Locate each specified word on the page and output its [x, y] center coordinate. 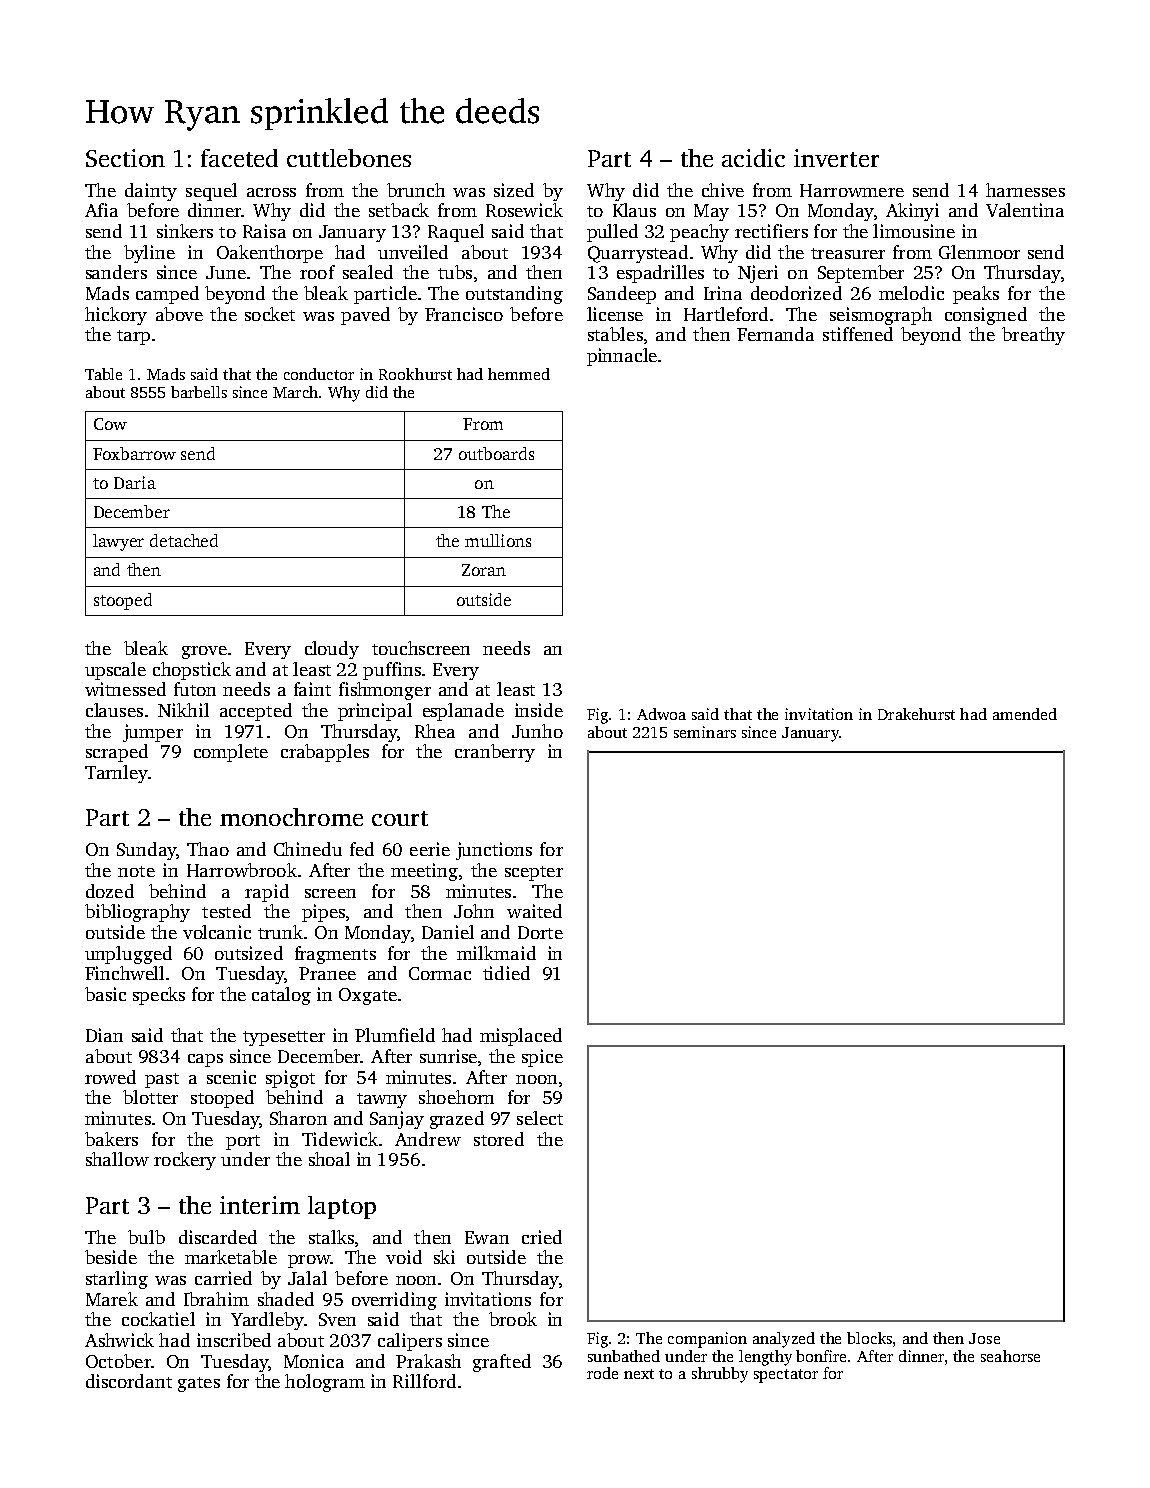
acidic [753, 158]
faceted [239, 158]
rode [602, 1373]
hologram [325, 1383]
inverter [836, 158]
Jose [984, 1338]
